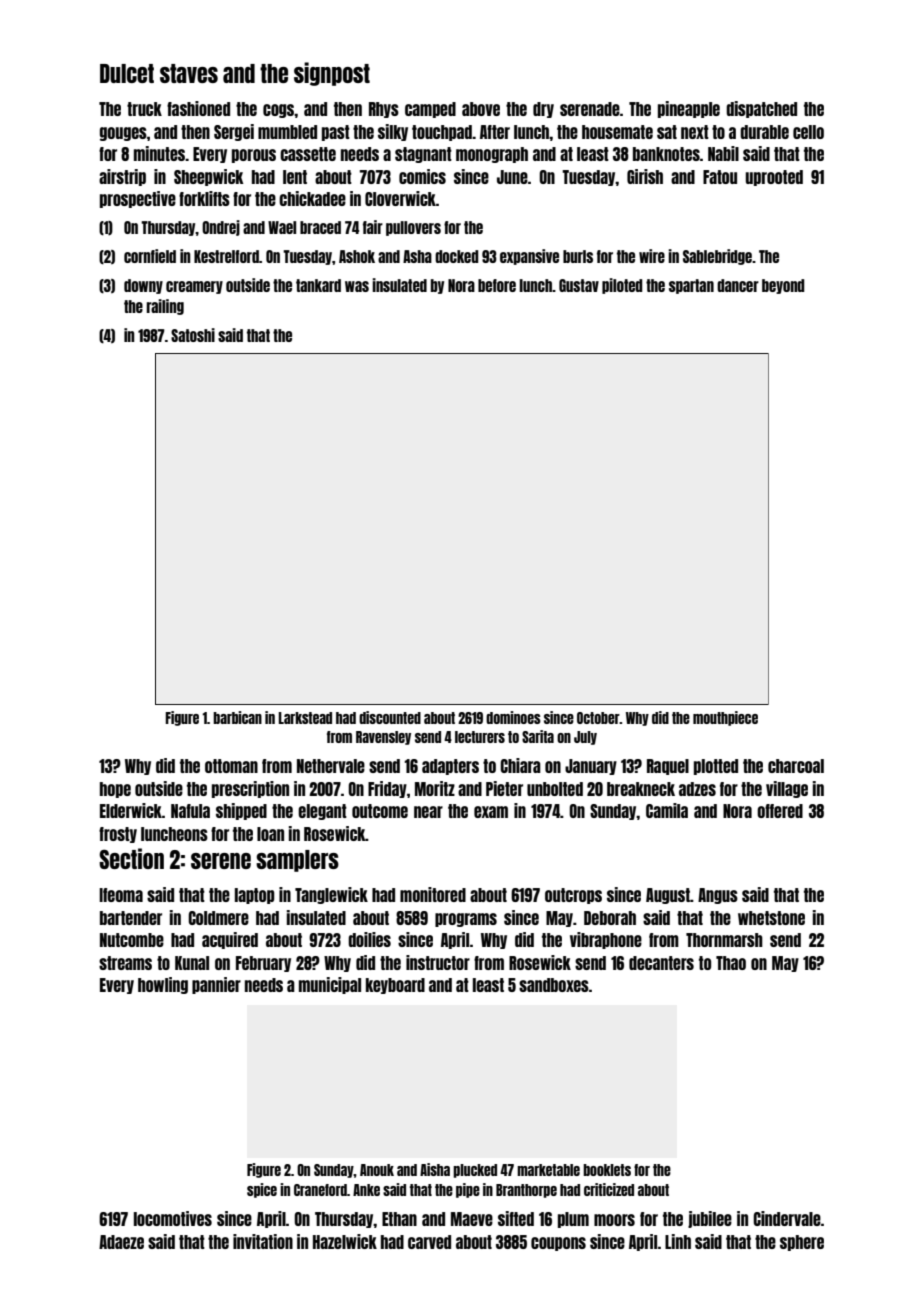  What do you see at coordinates (173, 1218) in the image?
I see `locomotives` at bounding box center [173, 1218].
